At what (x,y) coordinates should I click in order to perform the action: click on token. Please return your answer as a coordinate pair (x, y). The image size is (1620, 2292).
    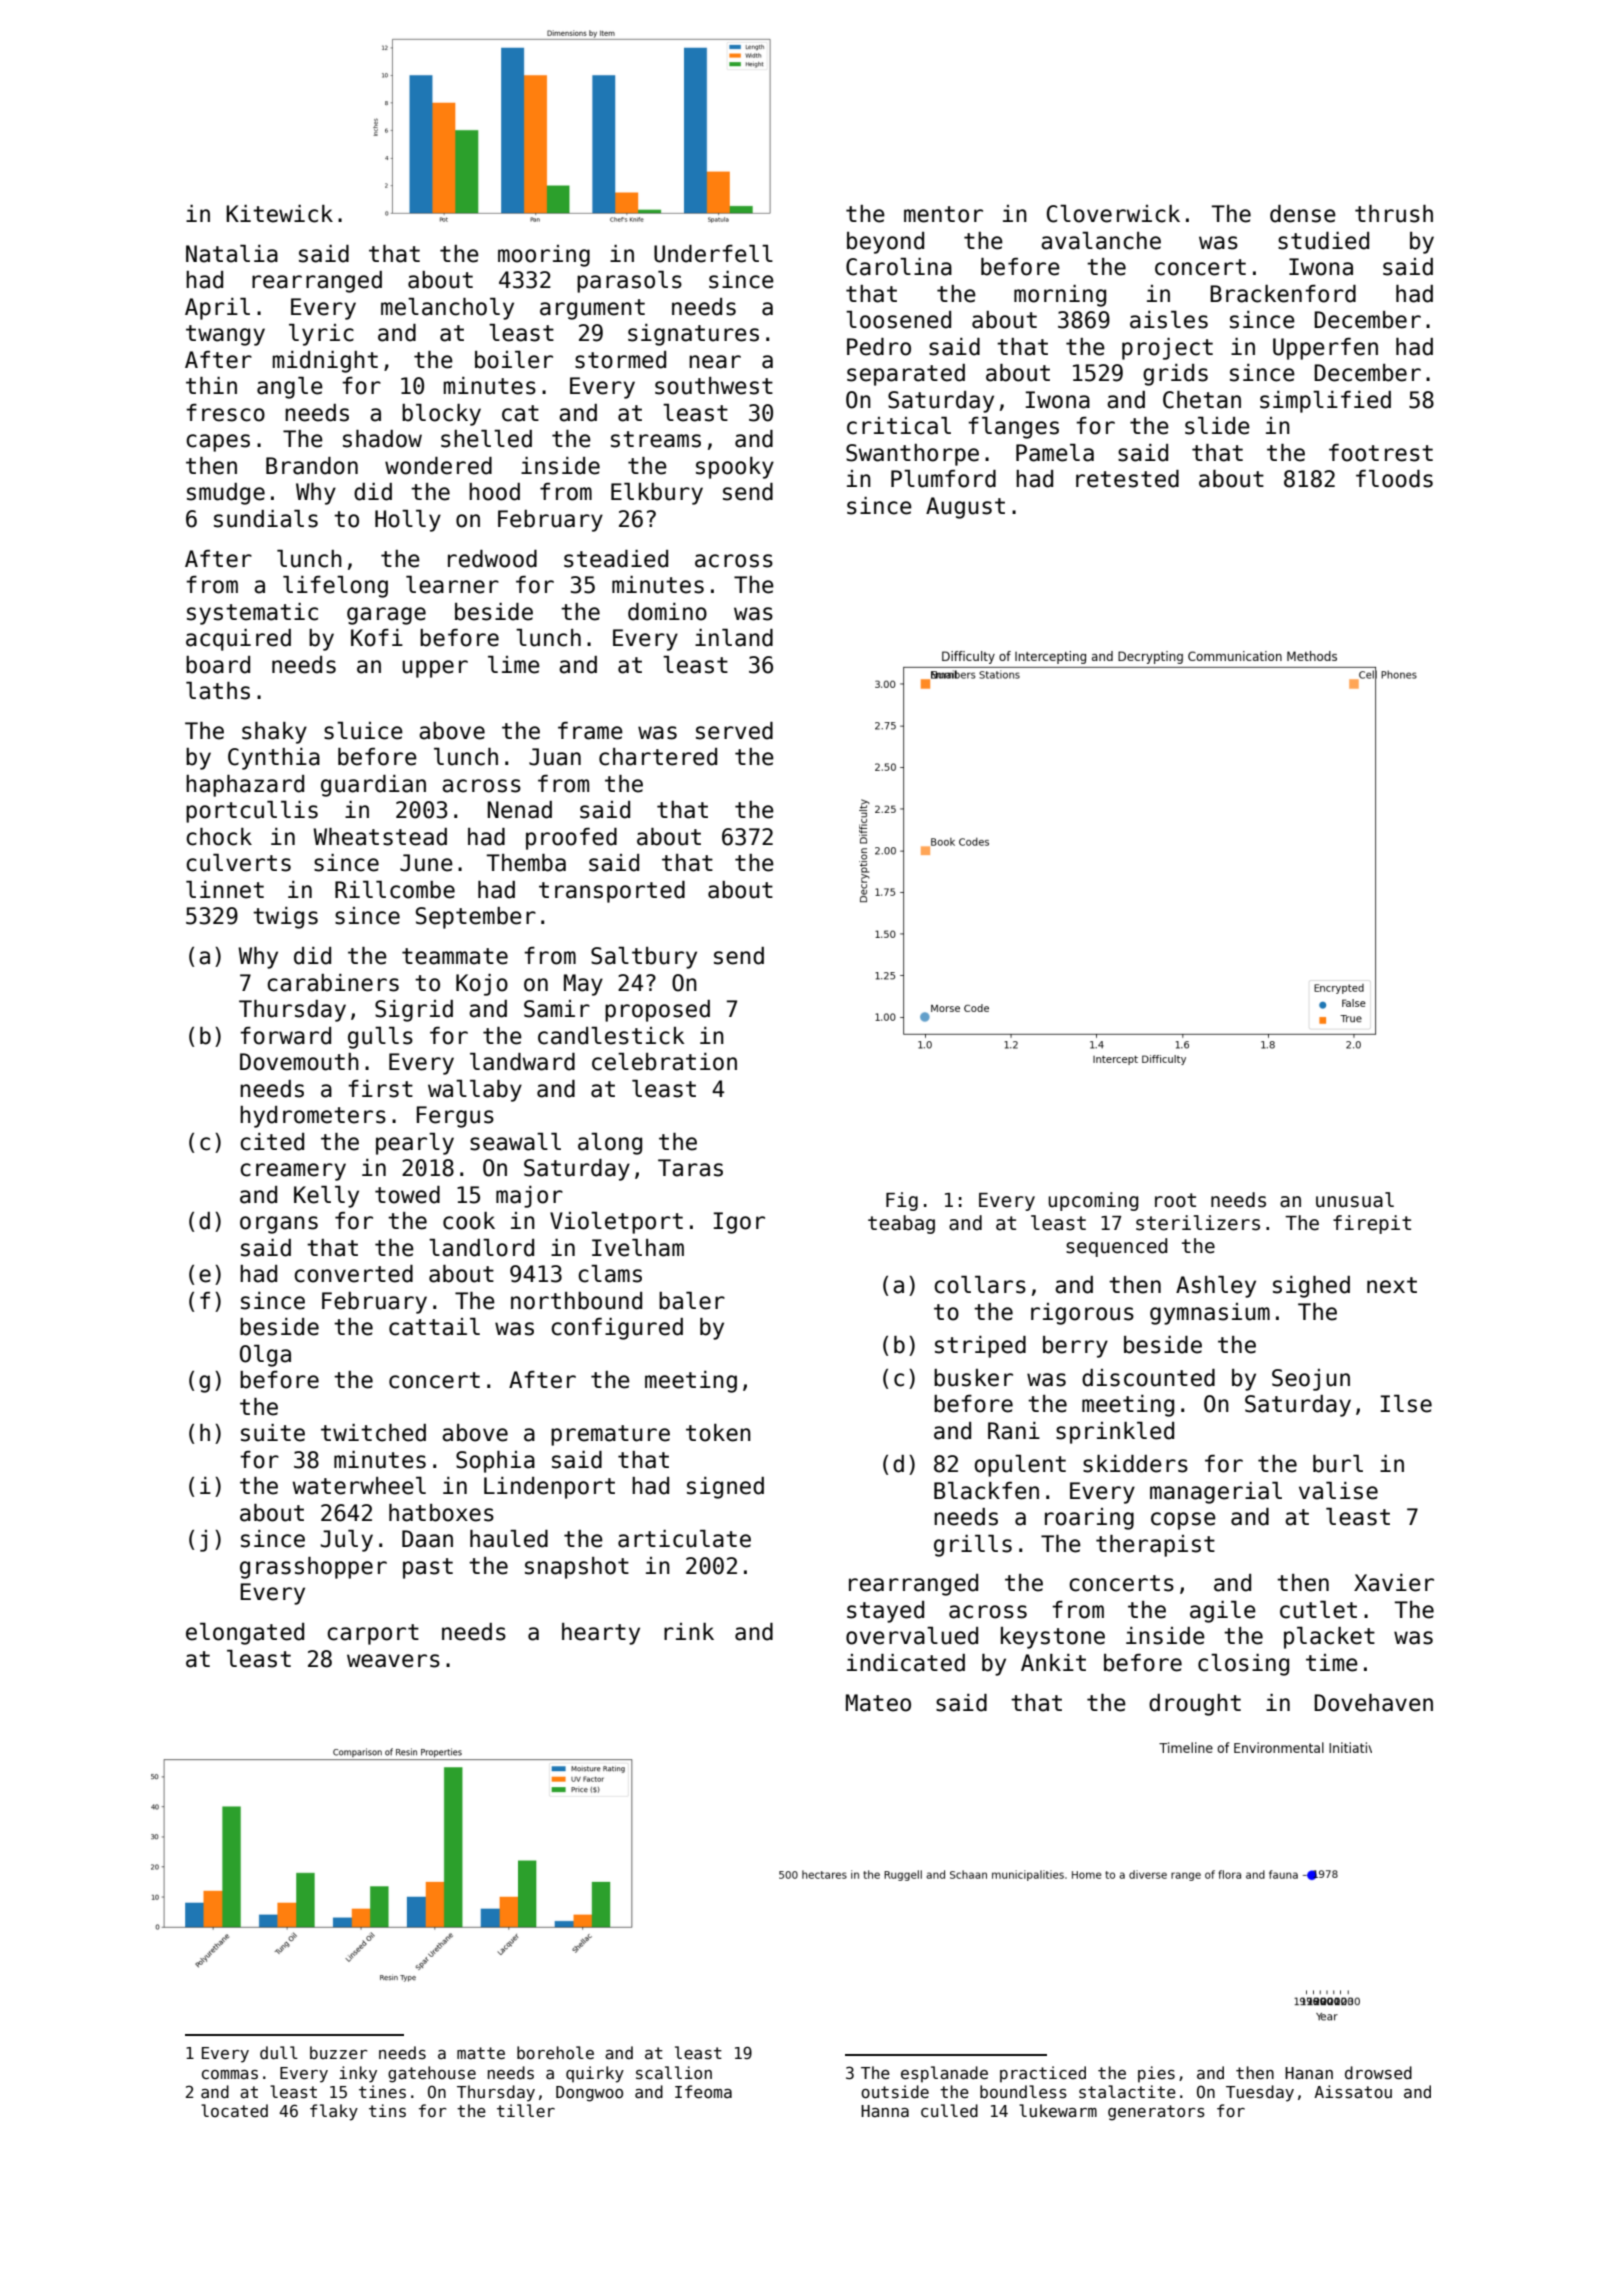
    Looking at the image, I should click on (718, 1433).
